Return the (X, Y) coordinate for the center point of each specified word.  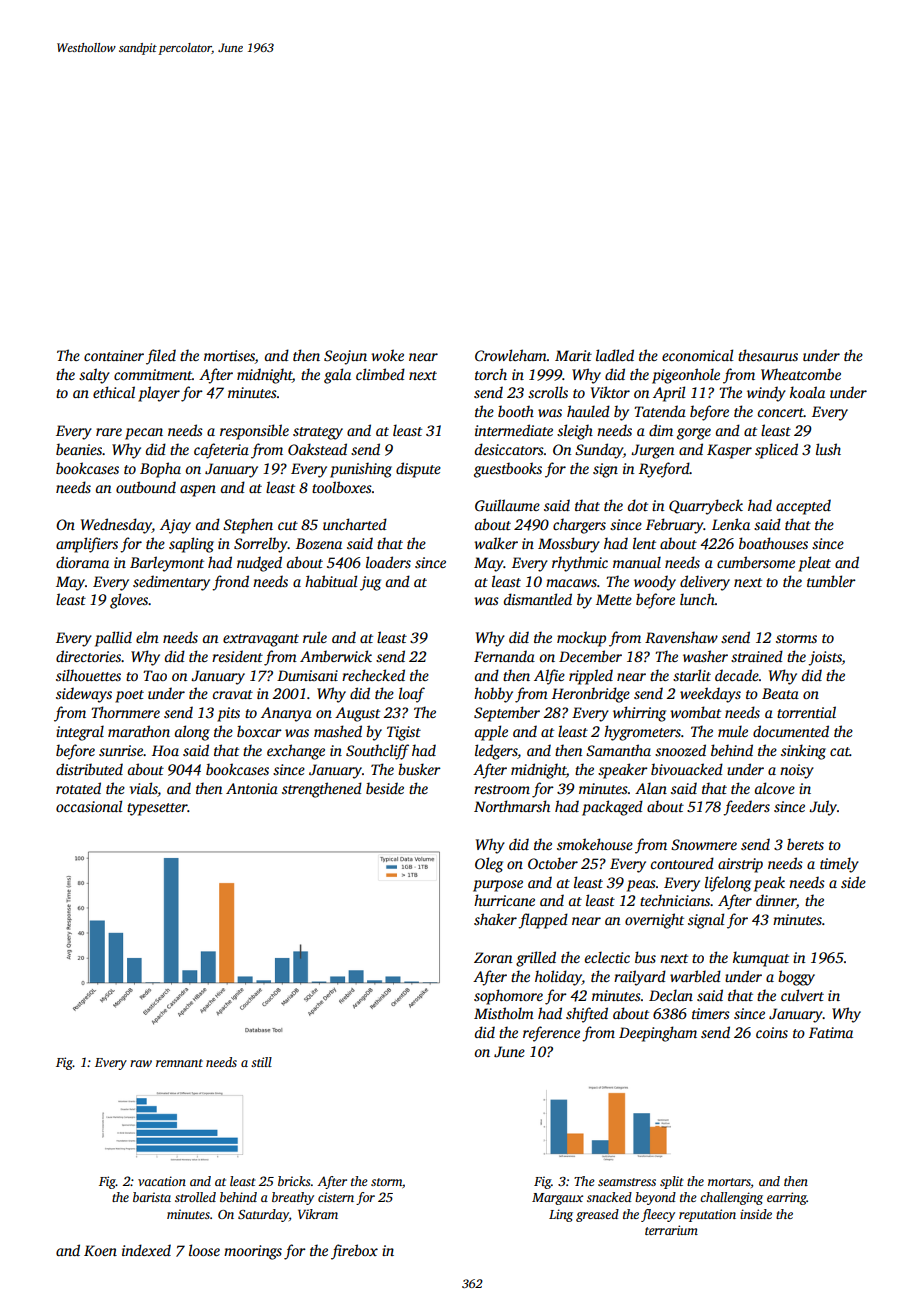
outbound (146, 487)
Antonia (252, 788)
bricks (294, 1181)
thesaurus (768, 355)
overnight (654, 921)
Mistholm (504, 1013)
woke (387, 355)
